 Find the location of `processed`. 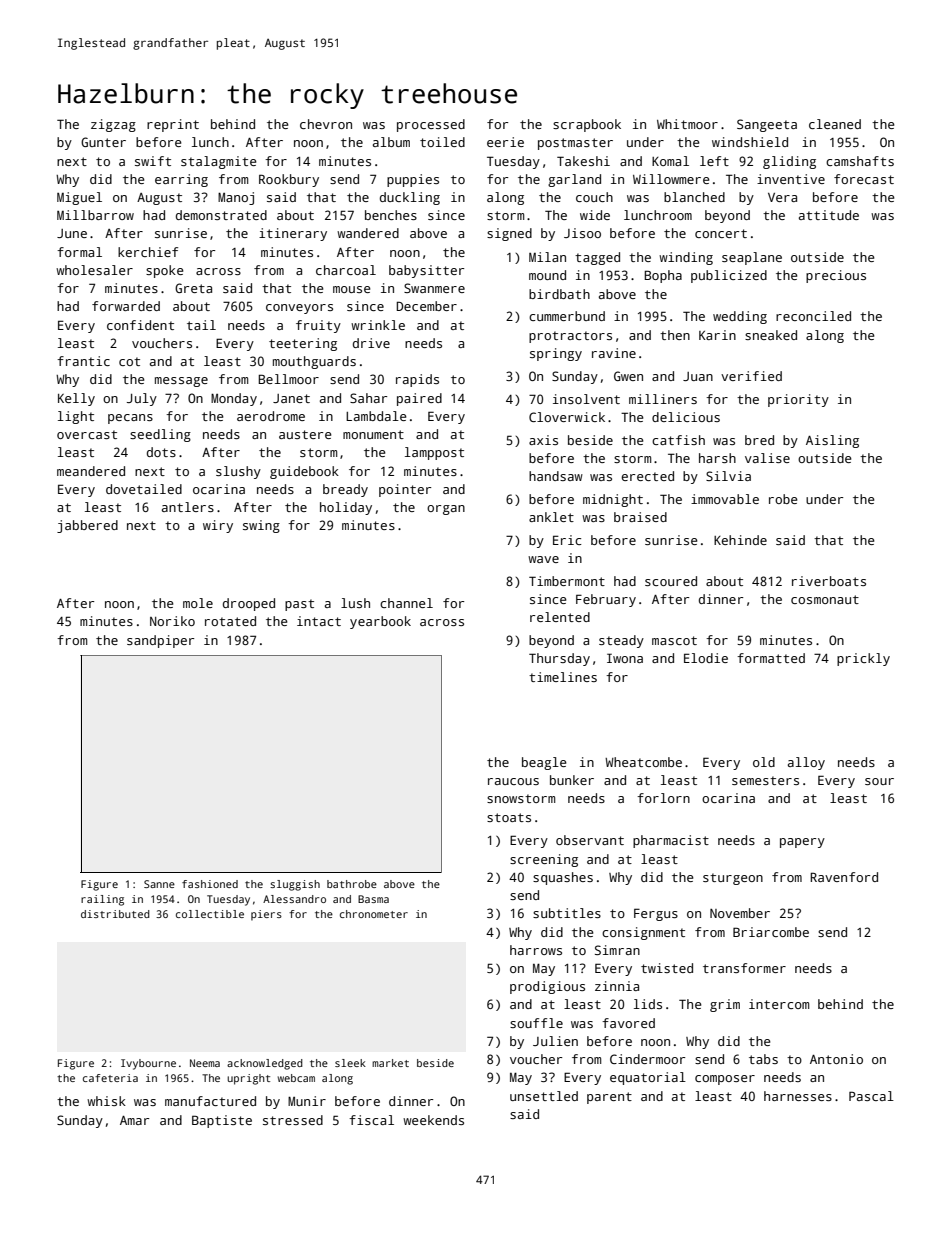

processed is located at coordinates (431, 125).
